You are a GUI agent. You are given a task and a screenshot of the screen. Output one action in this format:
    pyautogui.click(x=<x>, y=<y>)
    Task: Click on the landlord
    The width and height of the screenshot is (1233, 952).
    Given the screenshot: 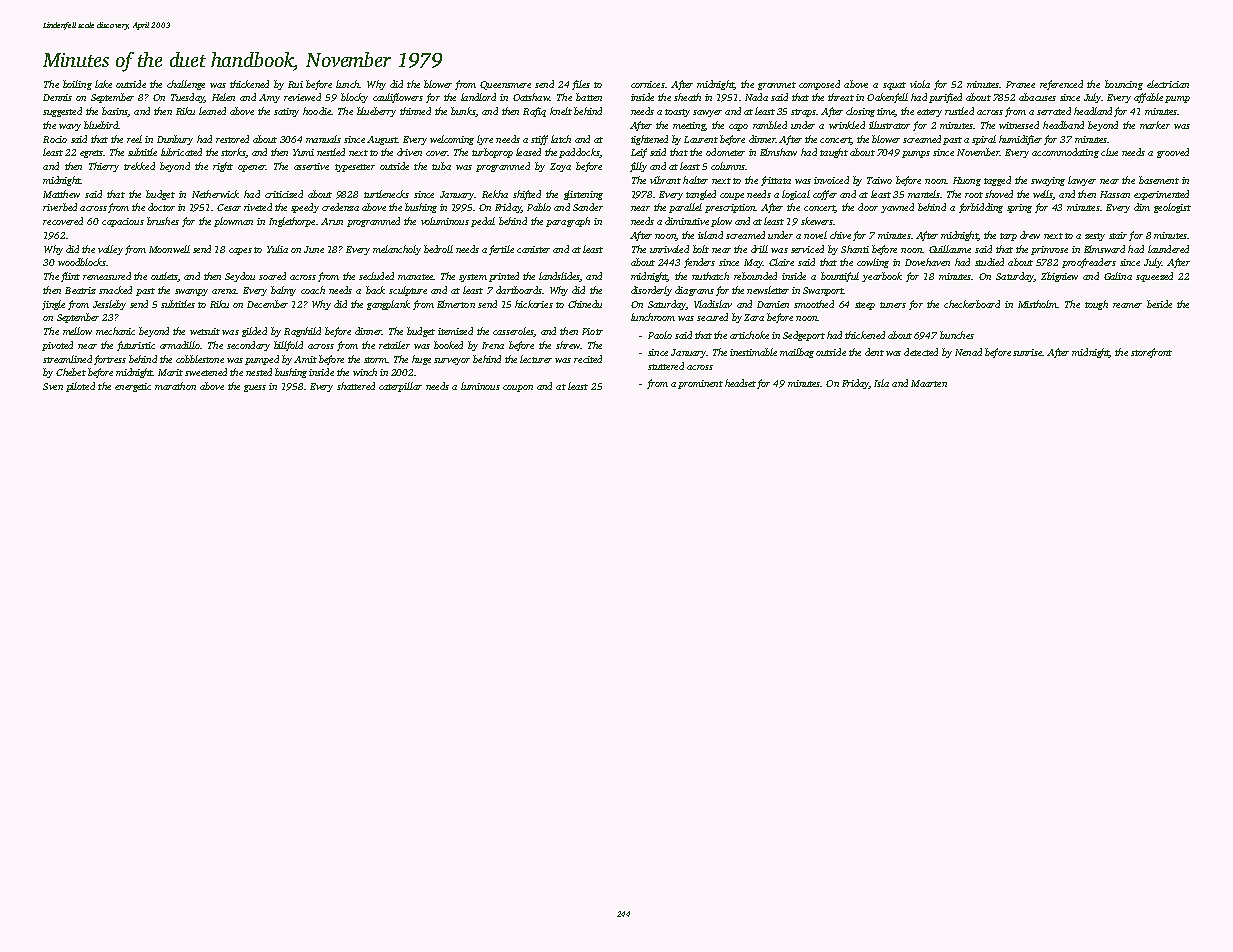 What is the action you would take?
    pyautogui.click(x=478, y=97)
